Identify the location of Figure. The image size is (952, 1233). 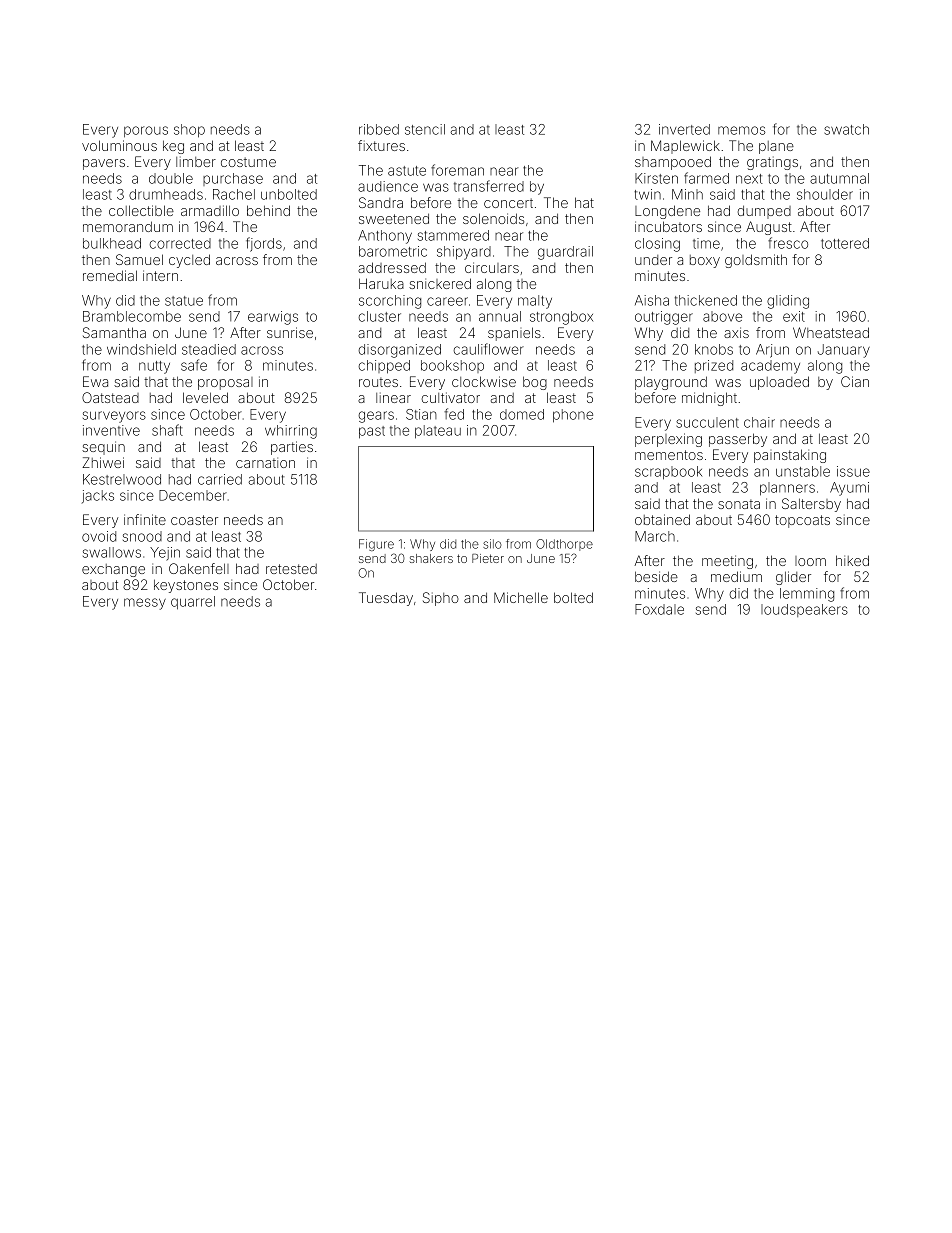
(376, 545).
